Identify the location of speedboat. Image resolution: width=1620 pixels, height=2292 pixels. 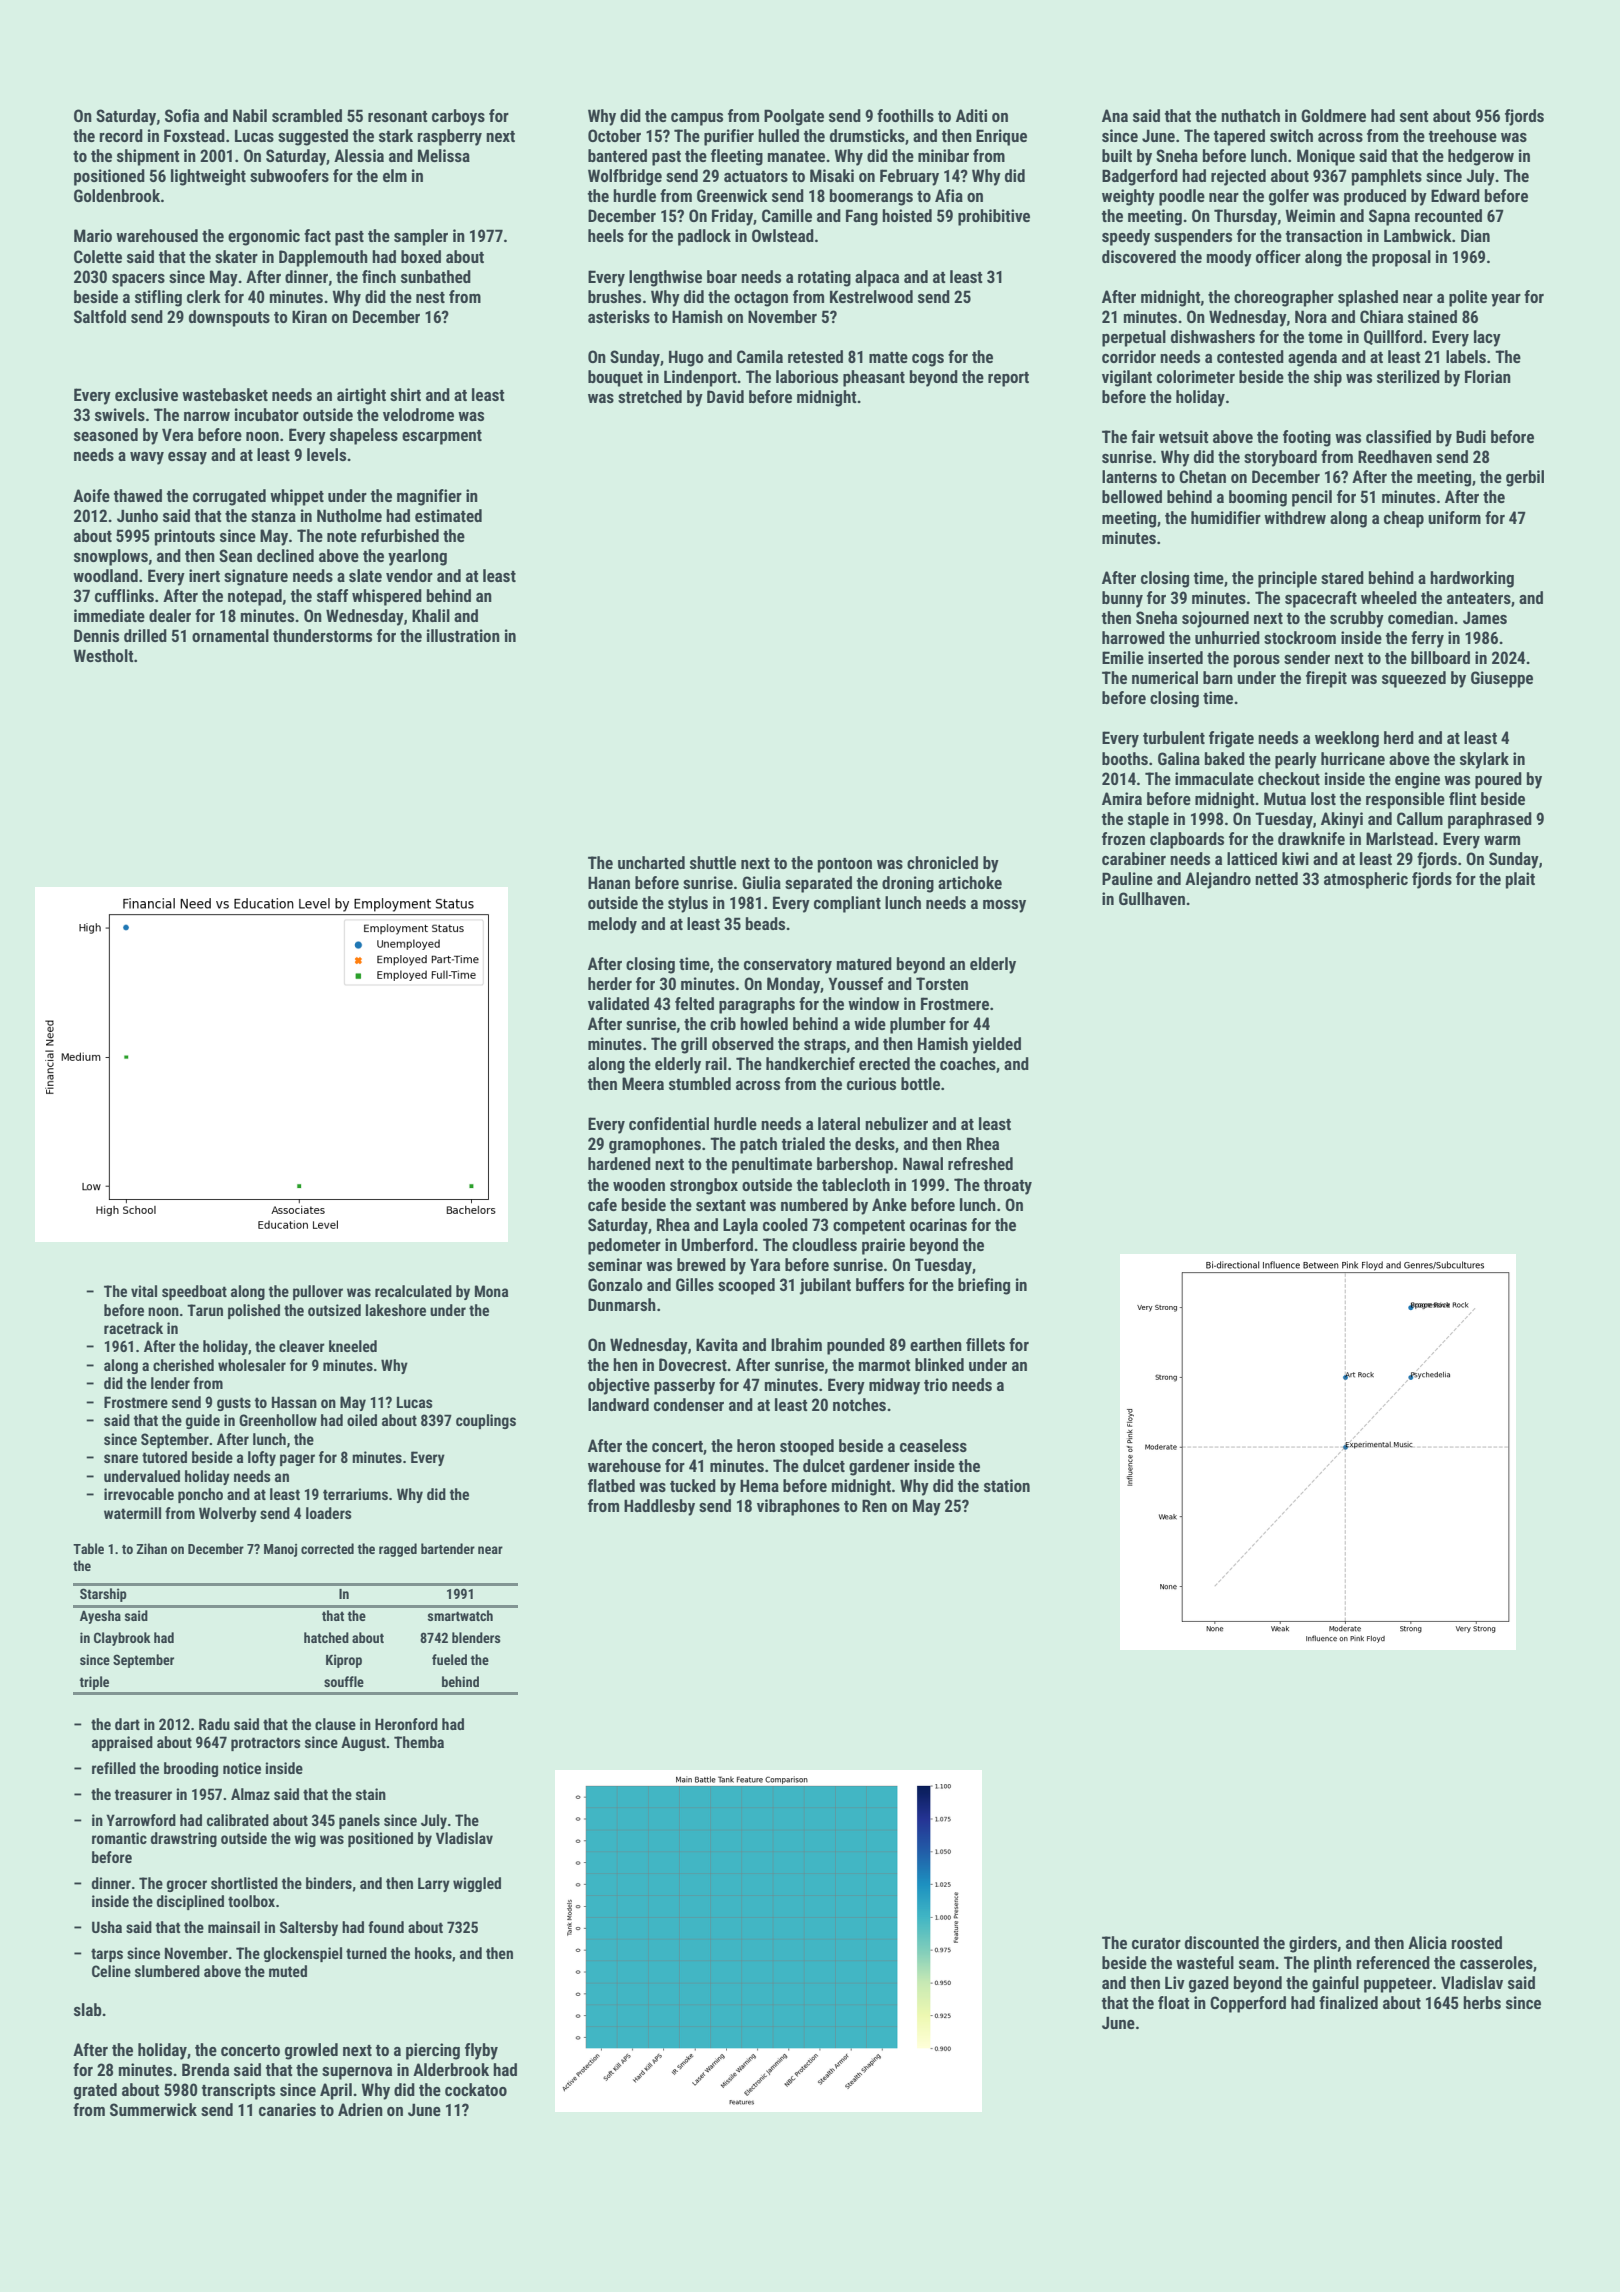
(194, 1292).
